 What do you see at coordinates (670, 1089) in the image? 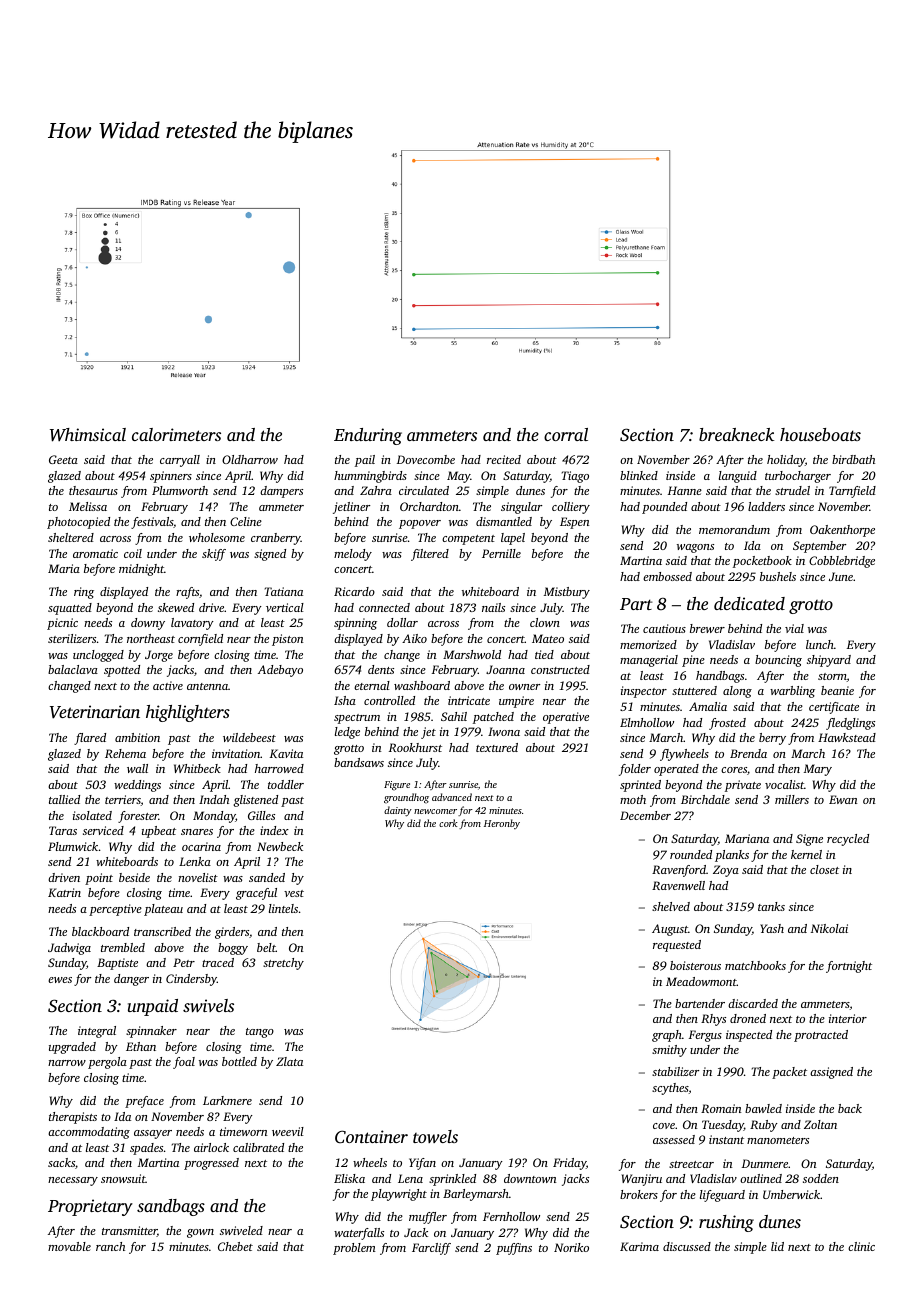
I see `scythes` at bounding box center [670, 1089].
